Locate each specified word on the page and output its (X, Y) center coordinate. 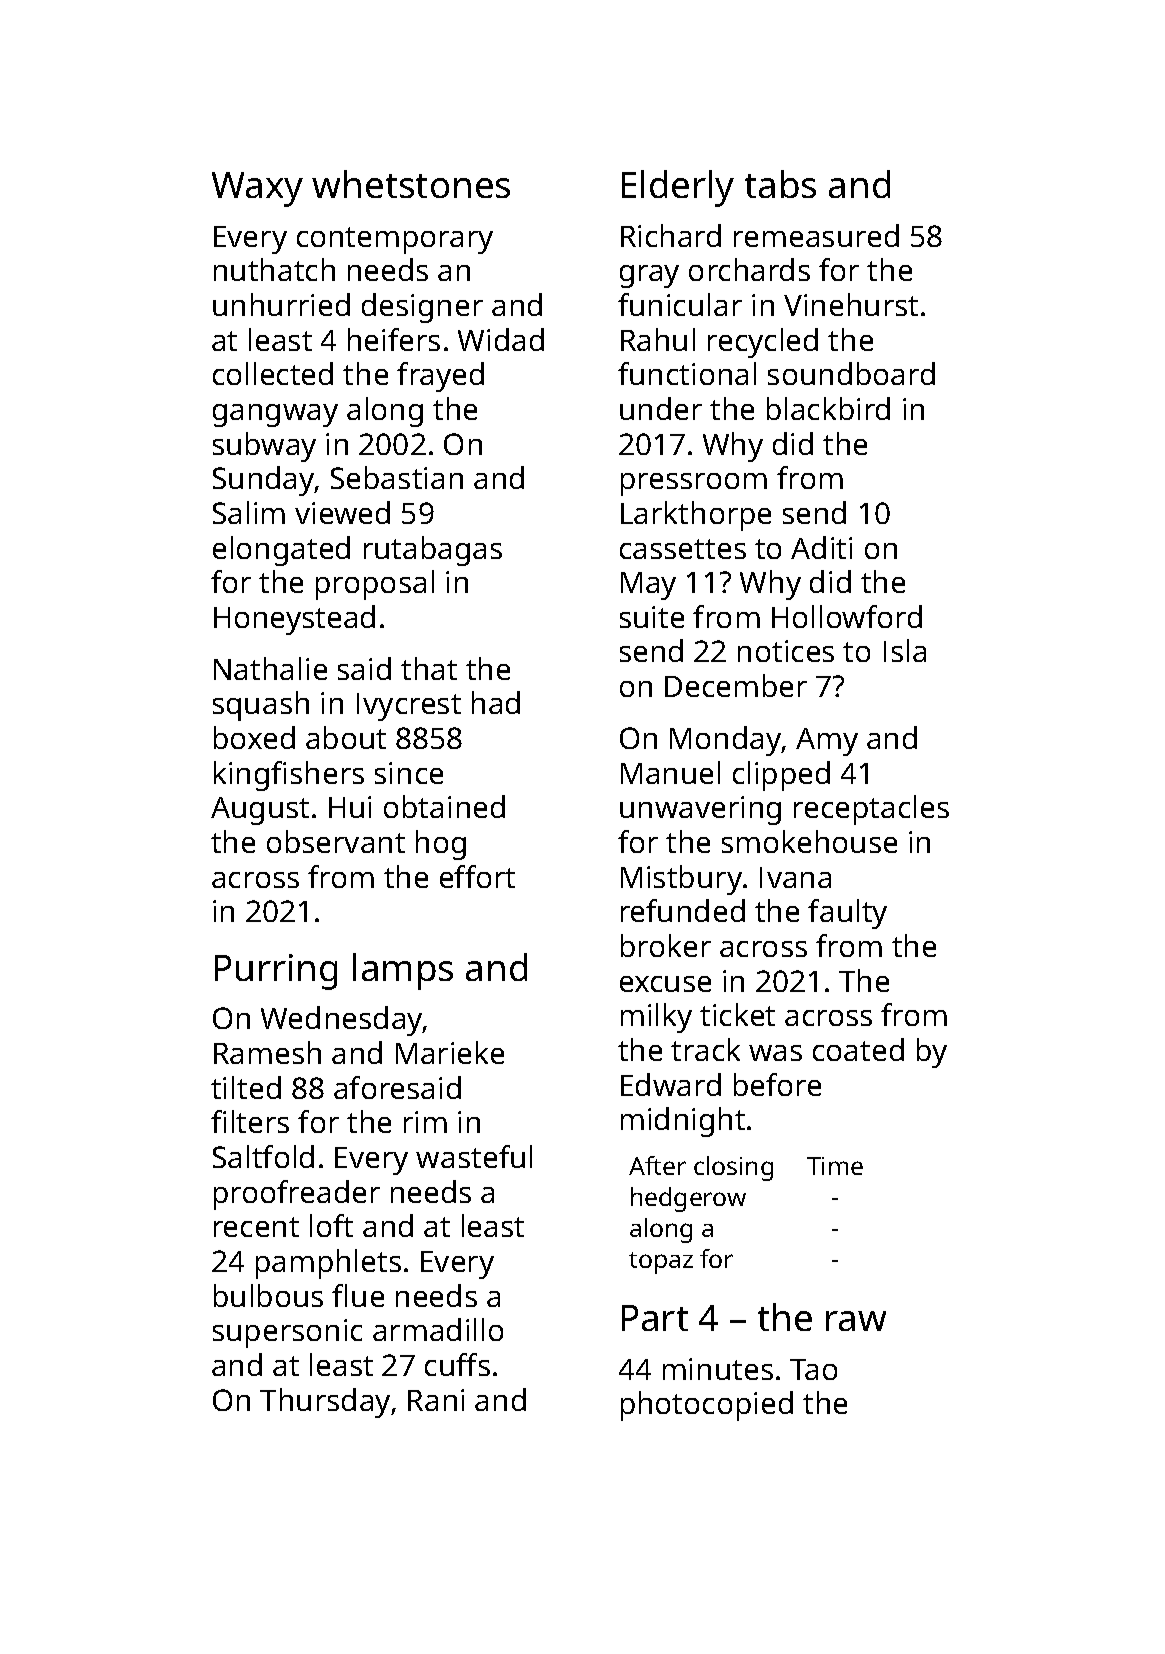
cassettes (683, 549)
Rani (436, 1400)
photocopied (707, 1406)
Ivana (795, 877)
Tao (813, 1369)
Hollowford (847, 616)
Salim (249, 512)
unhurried (281, 304)
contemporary (395, 240)
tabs (780, 184)
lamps (403, 971)
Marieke (450, 1052)
